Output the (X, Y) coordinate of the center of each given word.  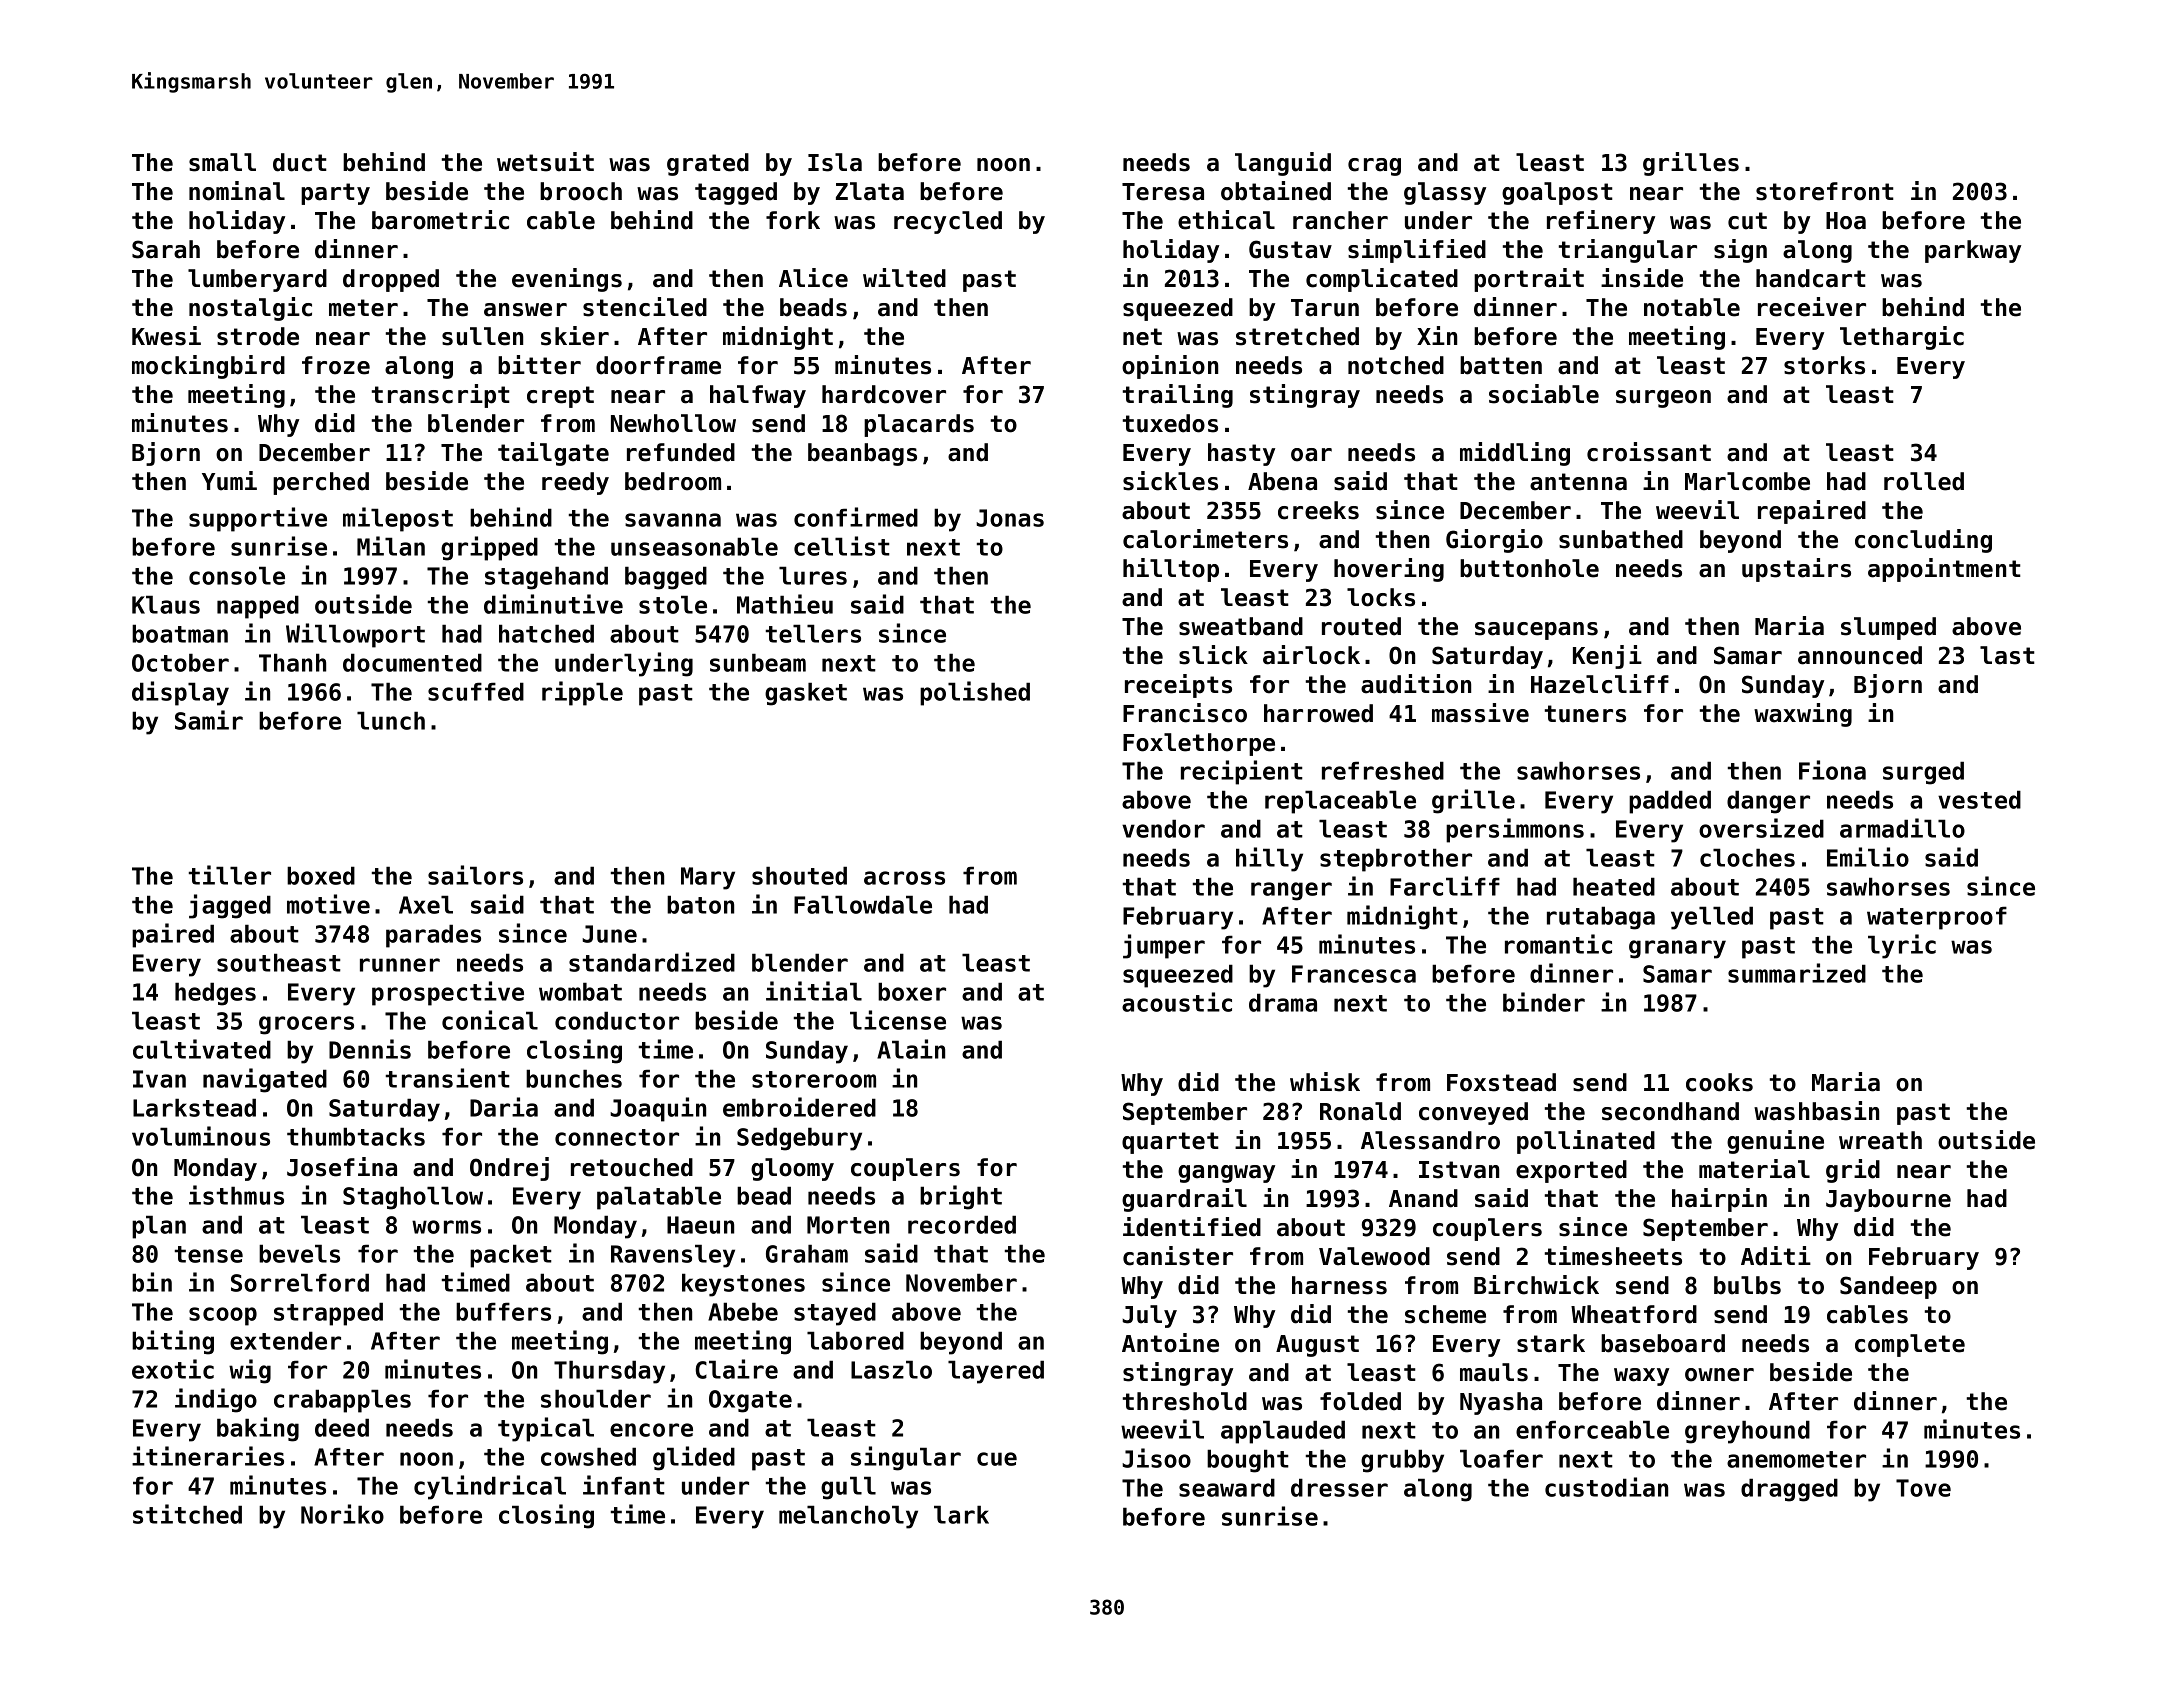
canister (1178, 1256)
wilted (904, 278)
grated (708, 164)
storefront (1825, 191)
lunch (391, 720)
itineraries (208, 1456)
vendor (1163, 828)
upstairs (1796, 570)
